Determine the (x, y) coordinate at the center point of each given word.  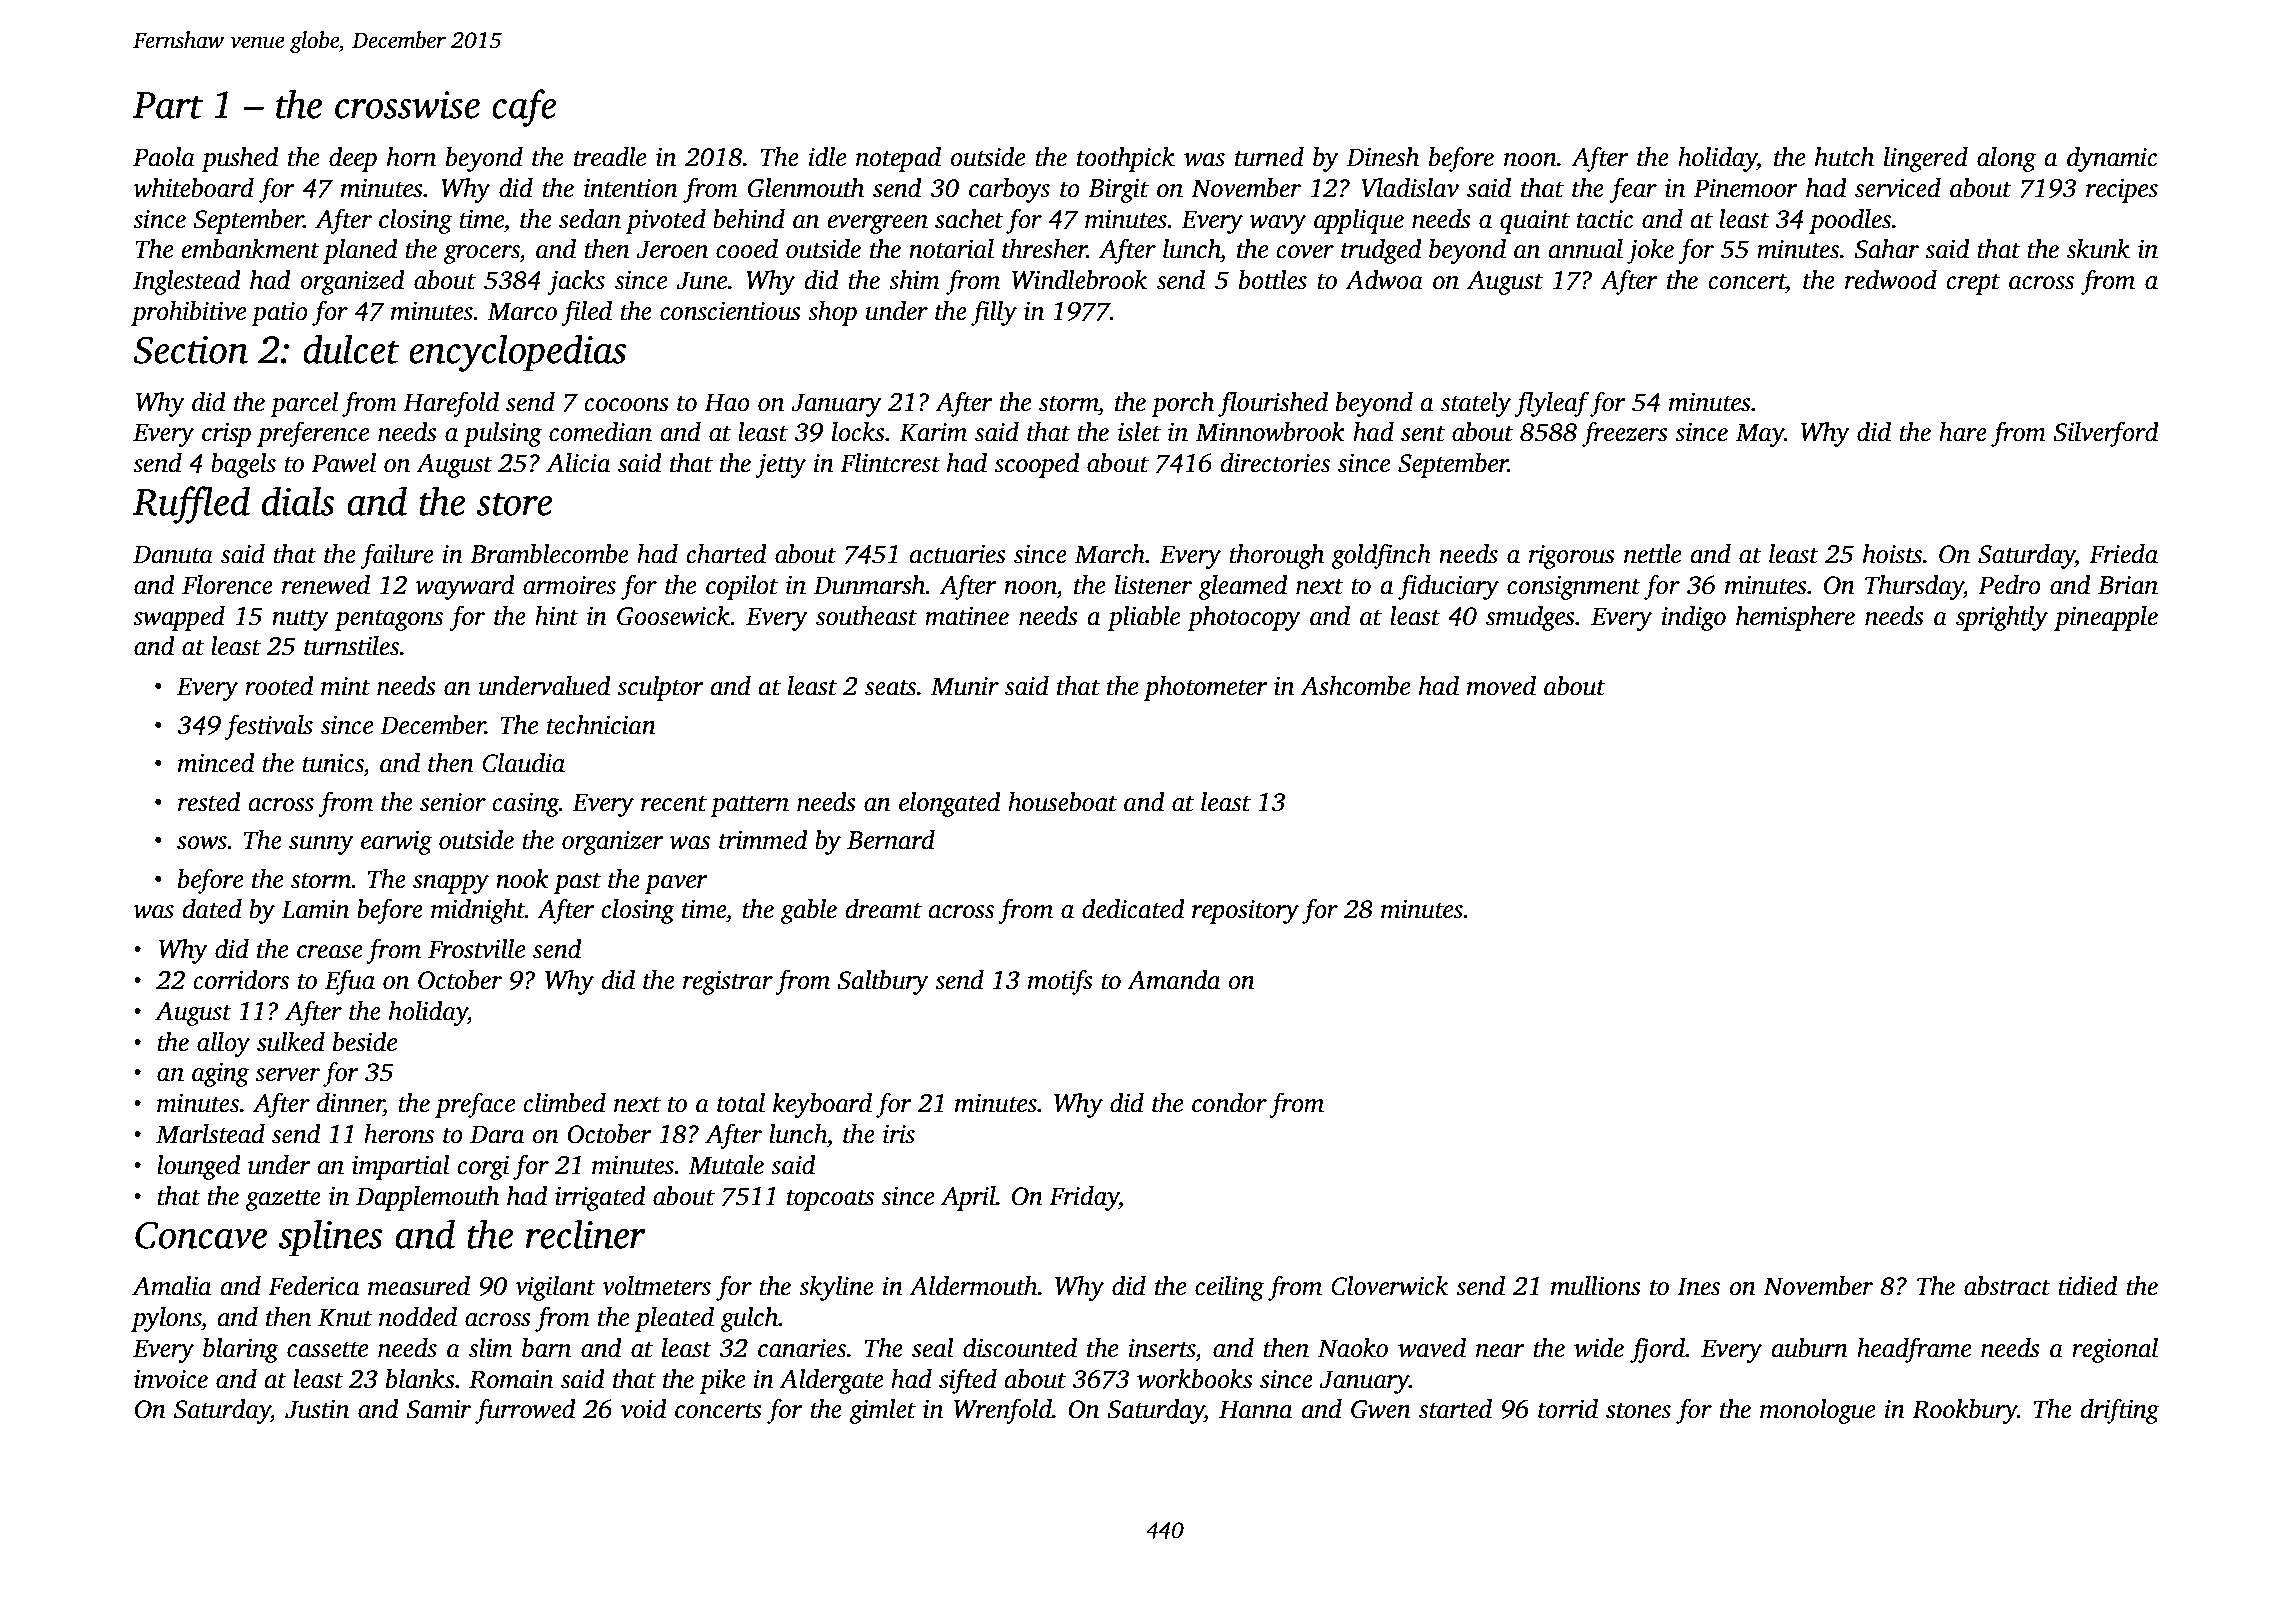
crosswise (407, 105)
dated (212, 909)
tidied (2088, 1286)
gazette (283, 1200)
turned (1269, 157)
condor (1229, 1103)
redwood (1891, 280)
